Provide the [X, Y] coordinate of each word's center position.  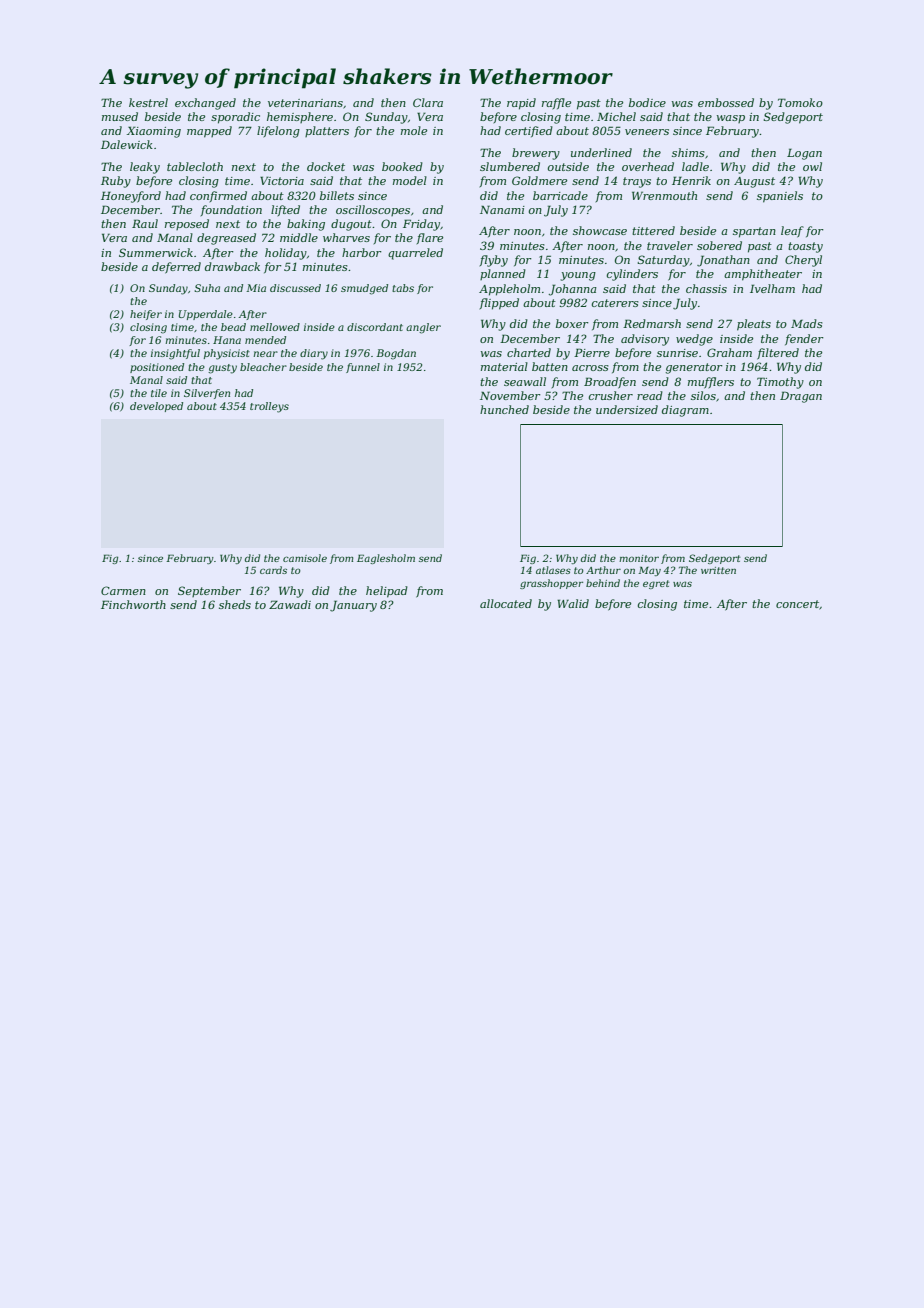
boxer [572, 323]
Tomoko [800, 102]
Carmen [123, 590]
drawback [232, 266]
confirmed [218, 196]
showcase [600, 230]
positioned [157, 368]
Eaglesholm [386, 559]
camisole [305, 558]
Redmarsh [652, 323]
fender [804, 339]
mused [120, 116]
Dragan [801, 397]
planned [503, 274]
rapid [521, 104]
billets [337, 195]
